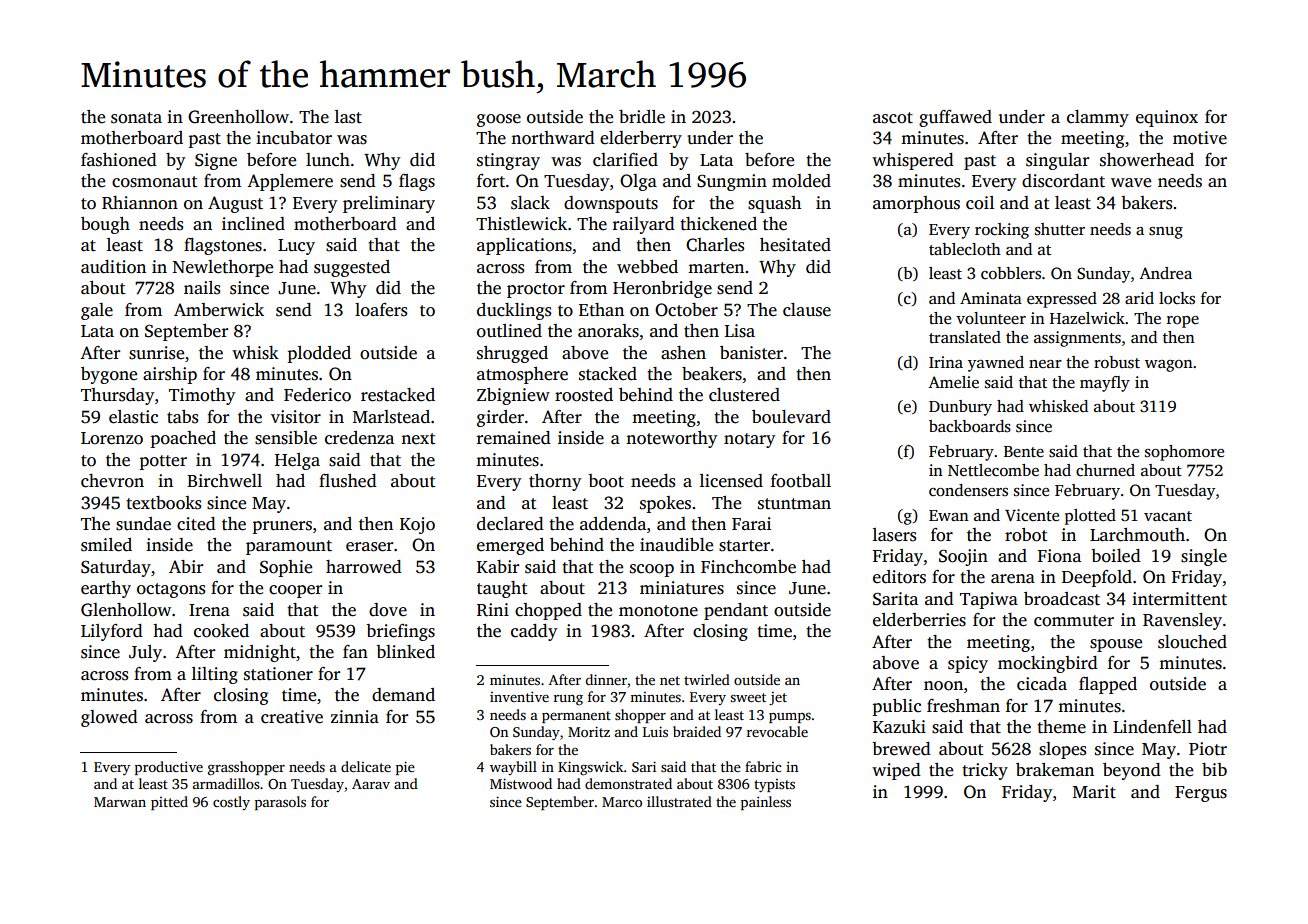 This screenshot has width=1308, height=924. Describe the element at coordinates (590, 768) in the screenshot. I see `Kingswick` at that location.
